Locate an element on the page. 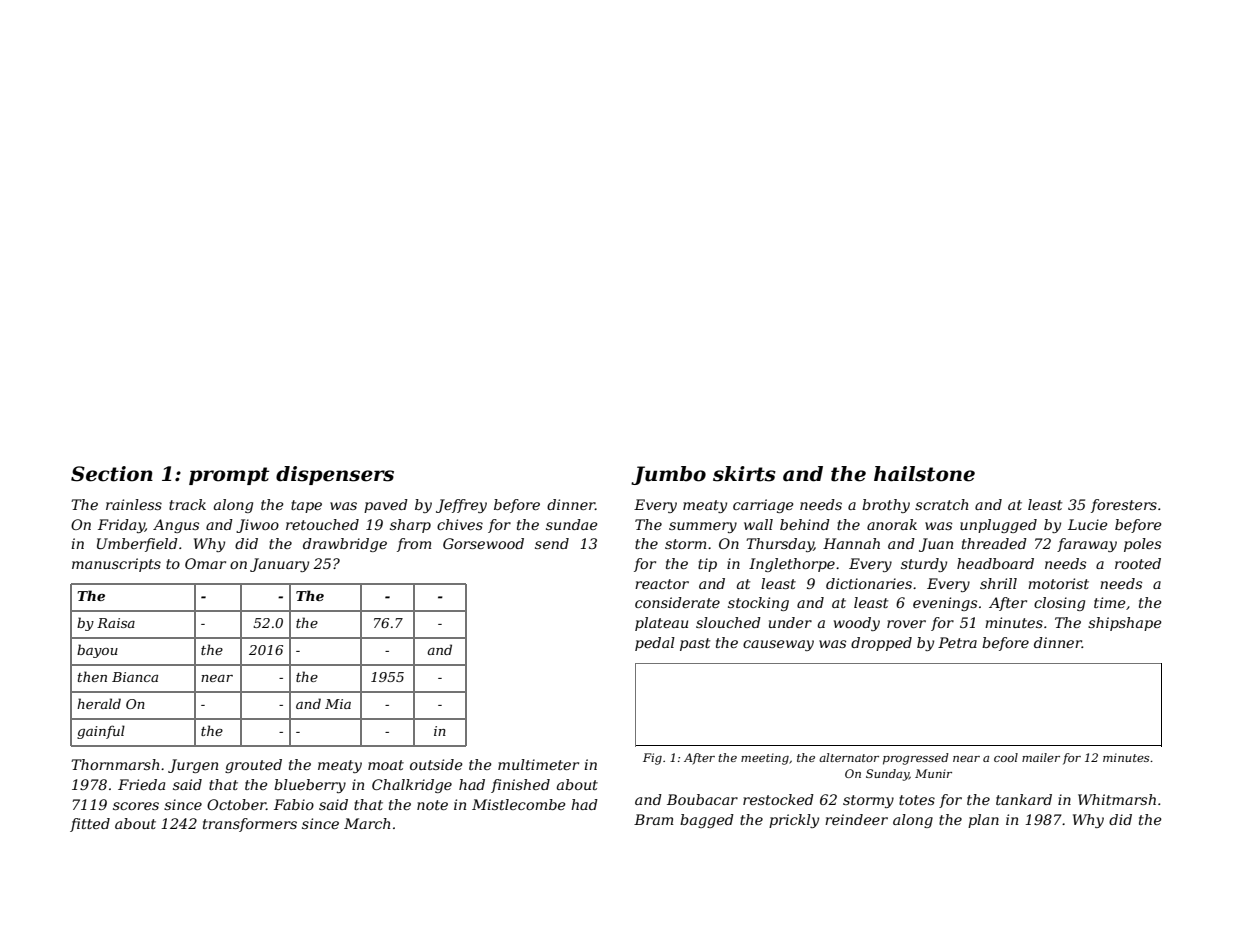 Image resolution: width=1233 pixels, height=952 pixels. plan is located at coordinates (983, 821).
